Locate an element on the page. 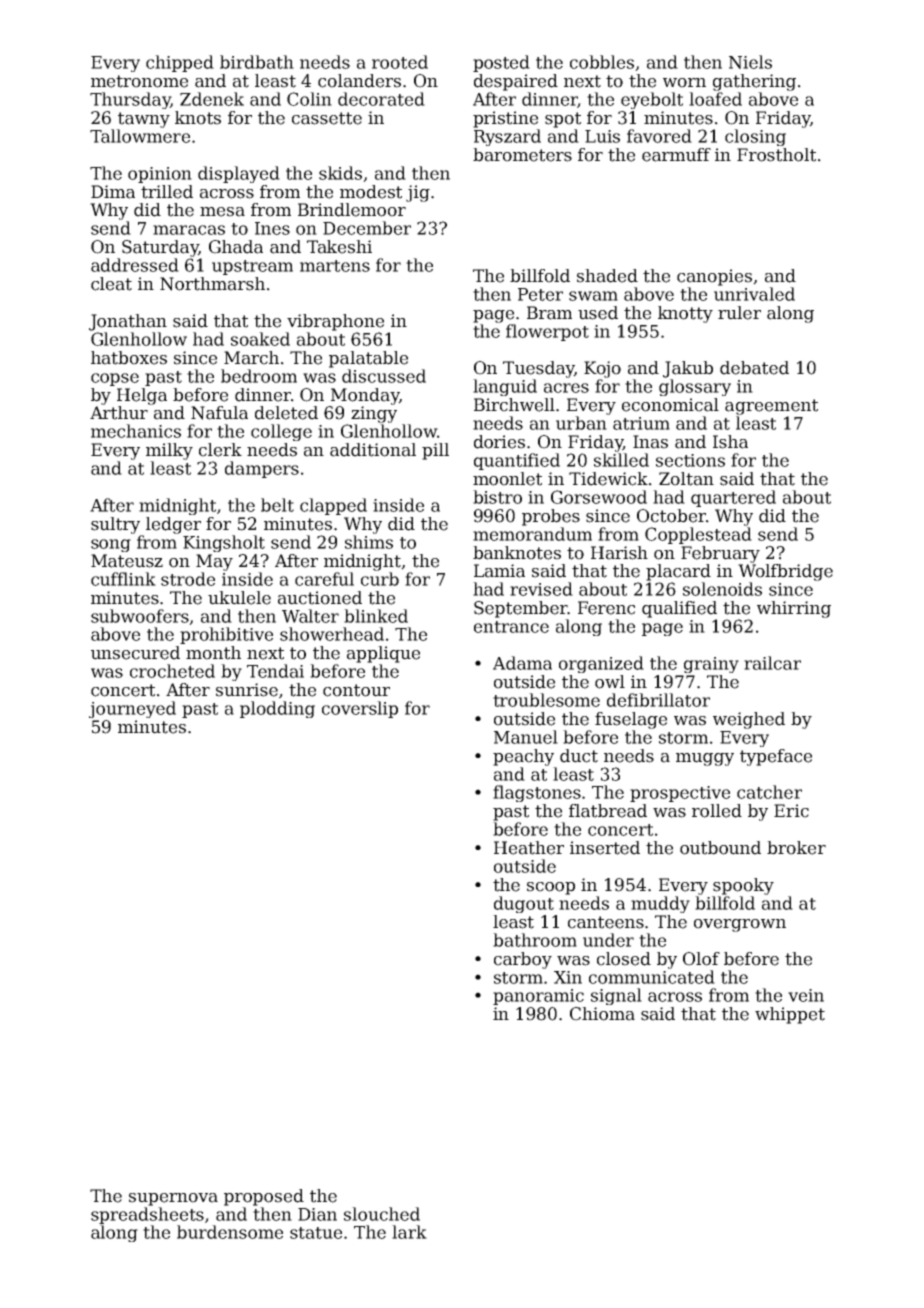 This page has width=924, height=1308. whirring is located at coordinates (794, 609).
